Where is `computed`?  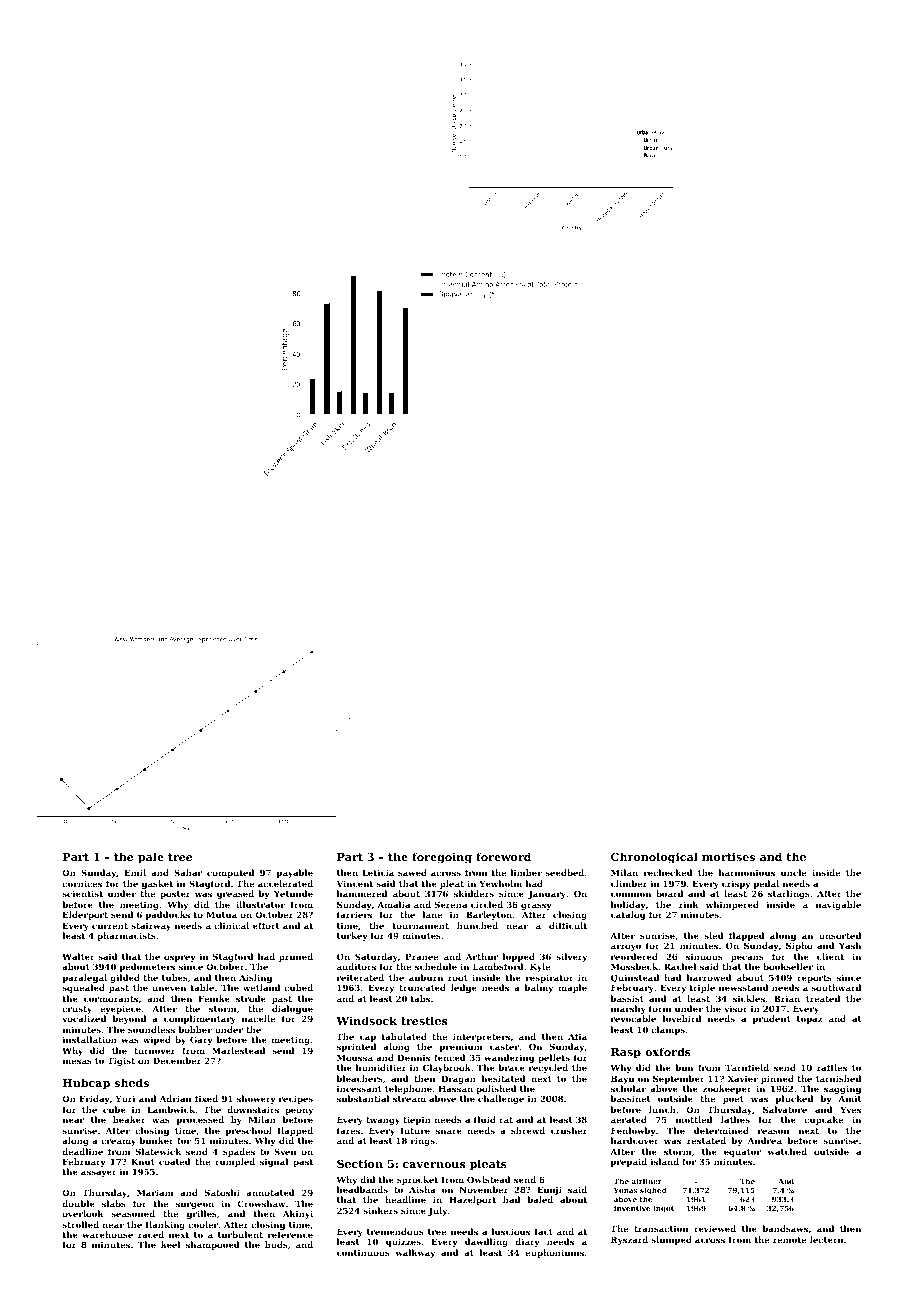 computed is located at coordinates (230, 873).
